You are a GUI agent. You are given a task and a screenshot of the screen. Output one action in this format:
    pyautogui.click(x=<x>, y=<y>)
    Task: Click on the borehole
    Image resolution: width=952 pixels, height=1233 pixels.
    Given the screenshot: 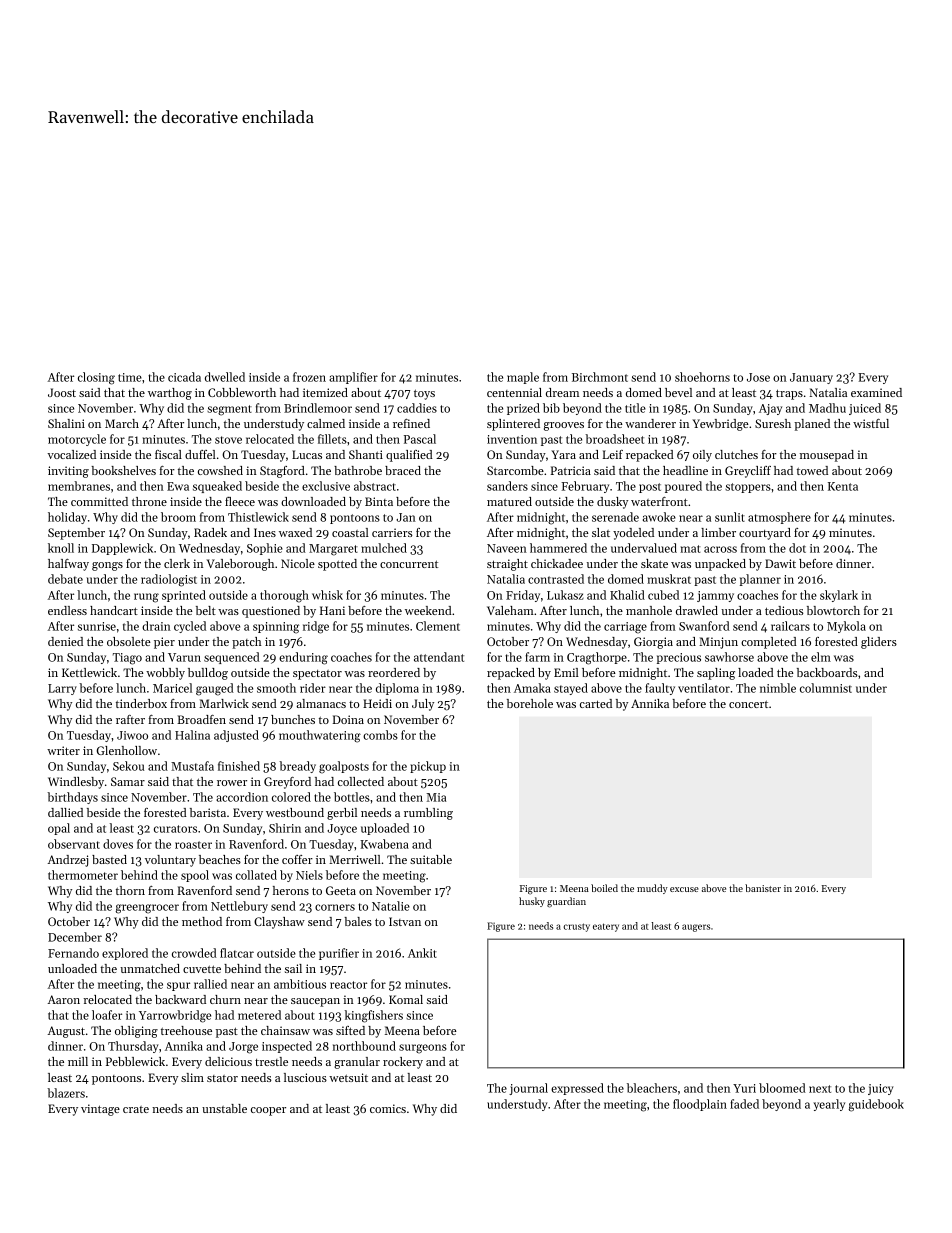 What is the action you would take?
    pyautogui.click(x=530, y=703)
